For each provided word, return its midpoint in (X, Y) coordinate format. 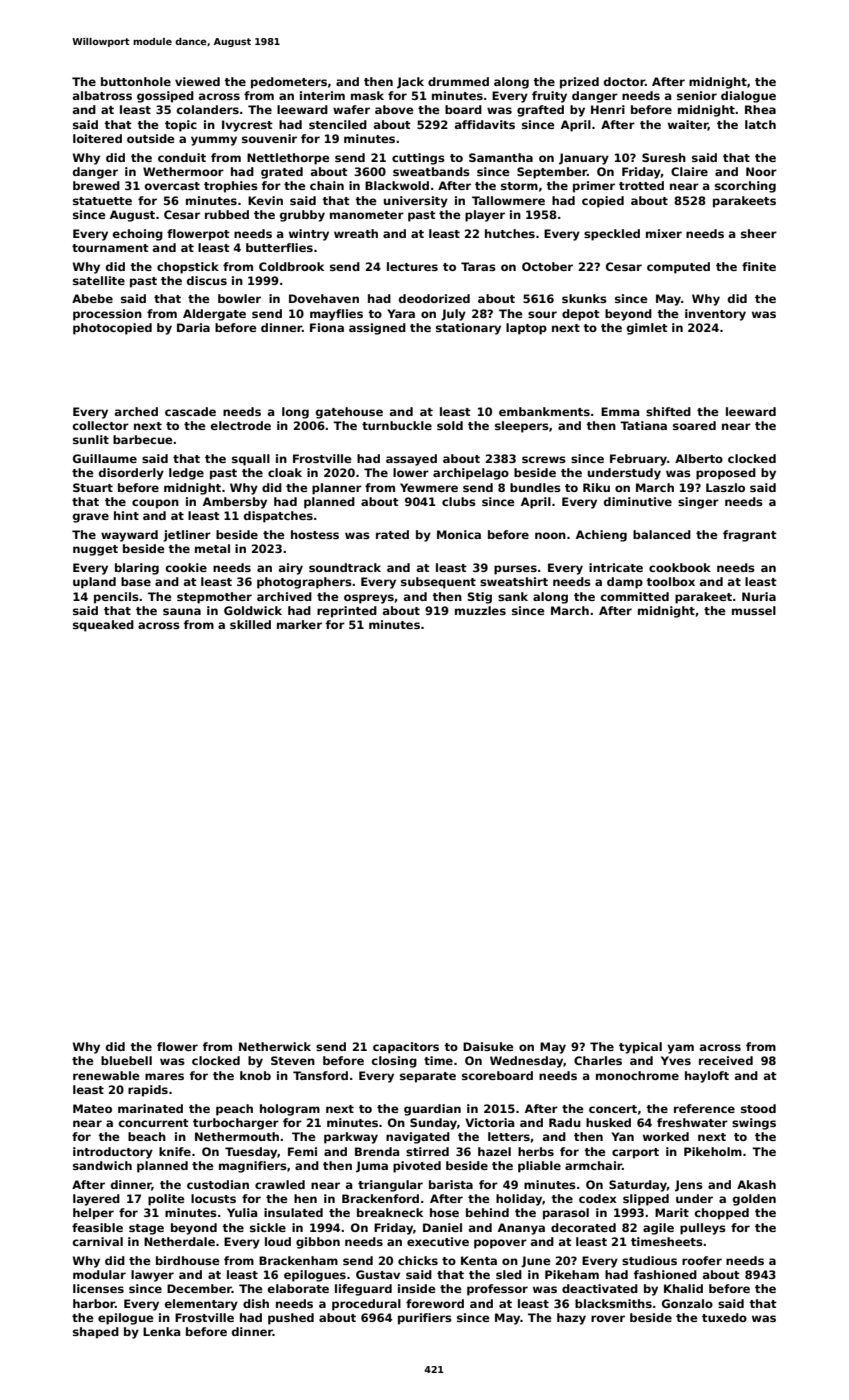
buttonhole (136, 81)
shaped (96, 1333)
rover (608, 1318)
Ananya (521, 1229)
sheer (759, 233)
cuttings (418, 159)
